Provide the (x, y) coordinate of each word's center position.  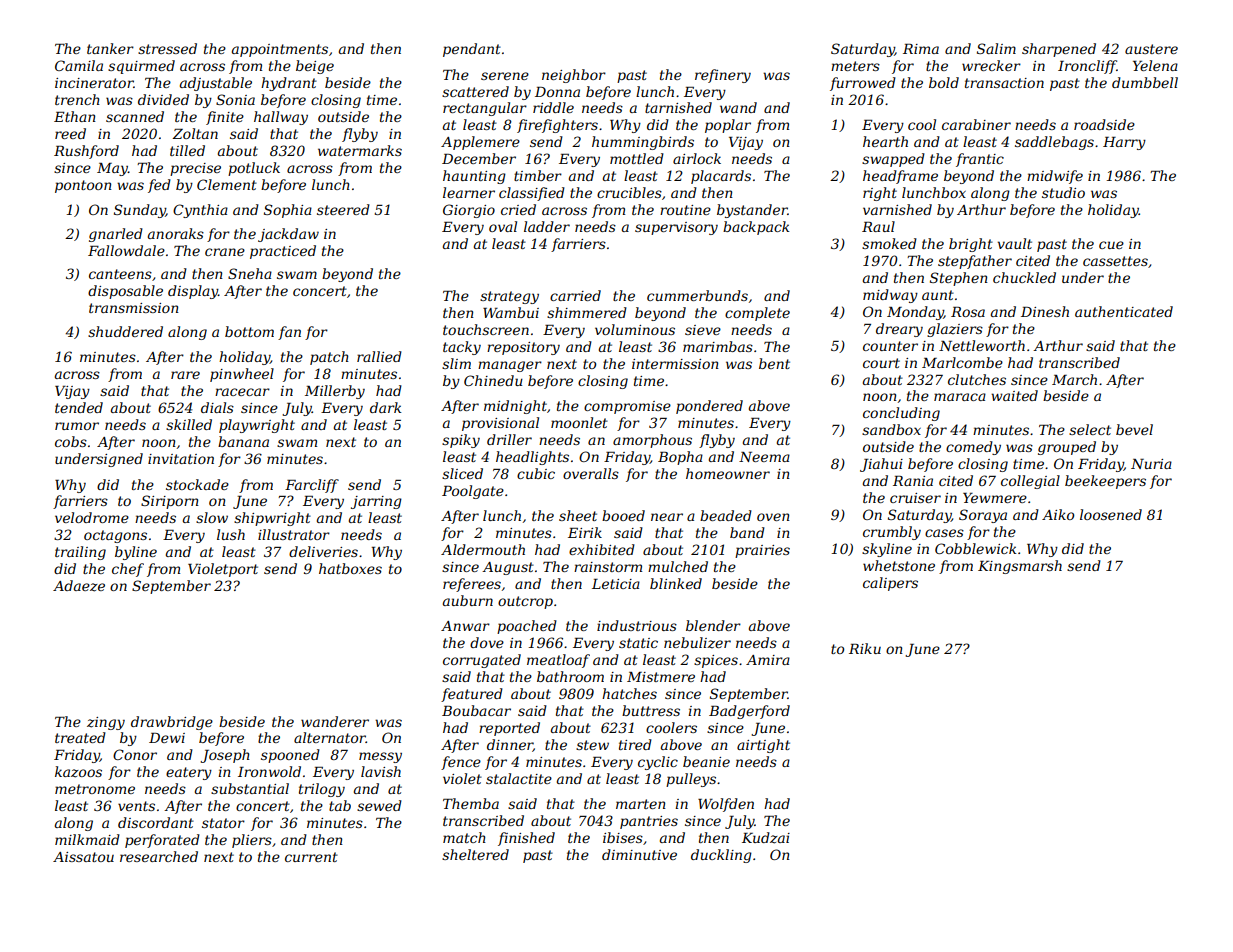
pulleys (691, 780)
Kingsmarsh (1020, 567)
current (311, 857)
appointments (280, 50)
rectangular (485, 109)
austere (1151, 49)
